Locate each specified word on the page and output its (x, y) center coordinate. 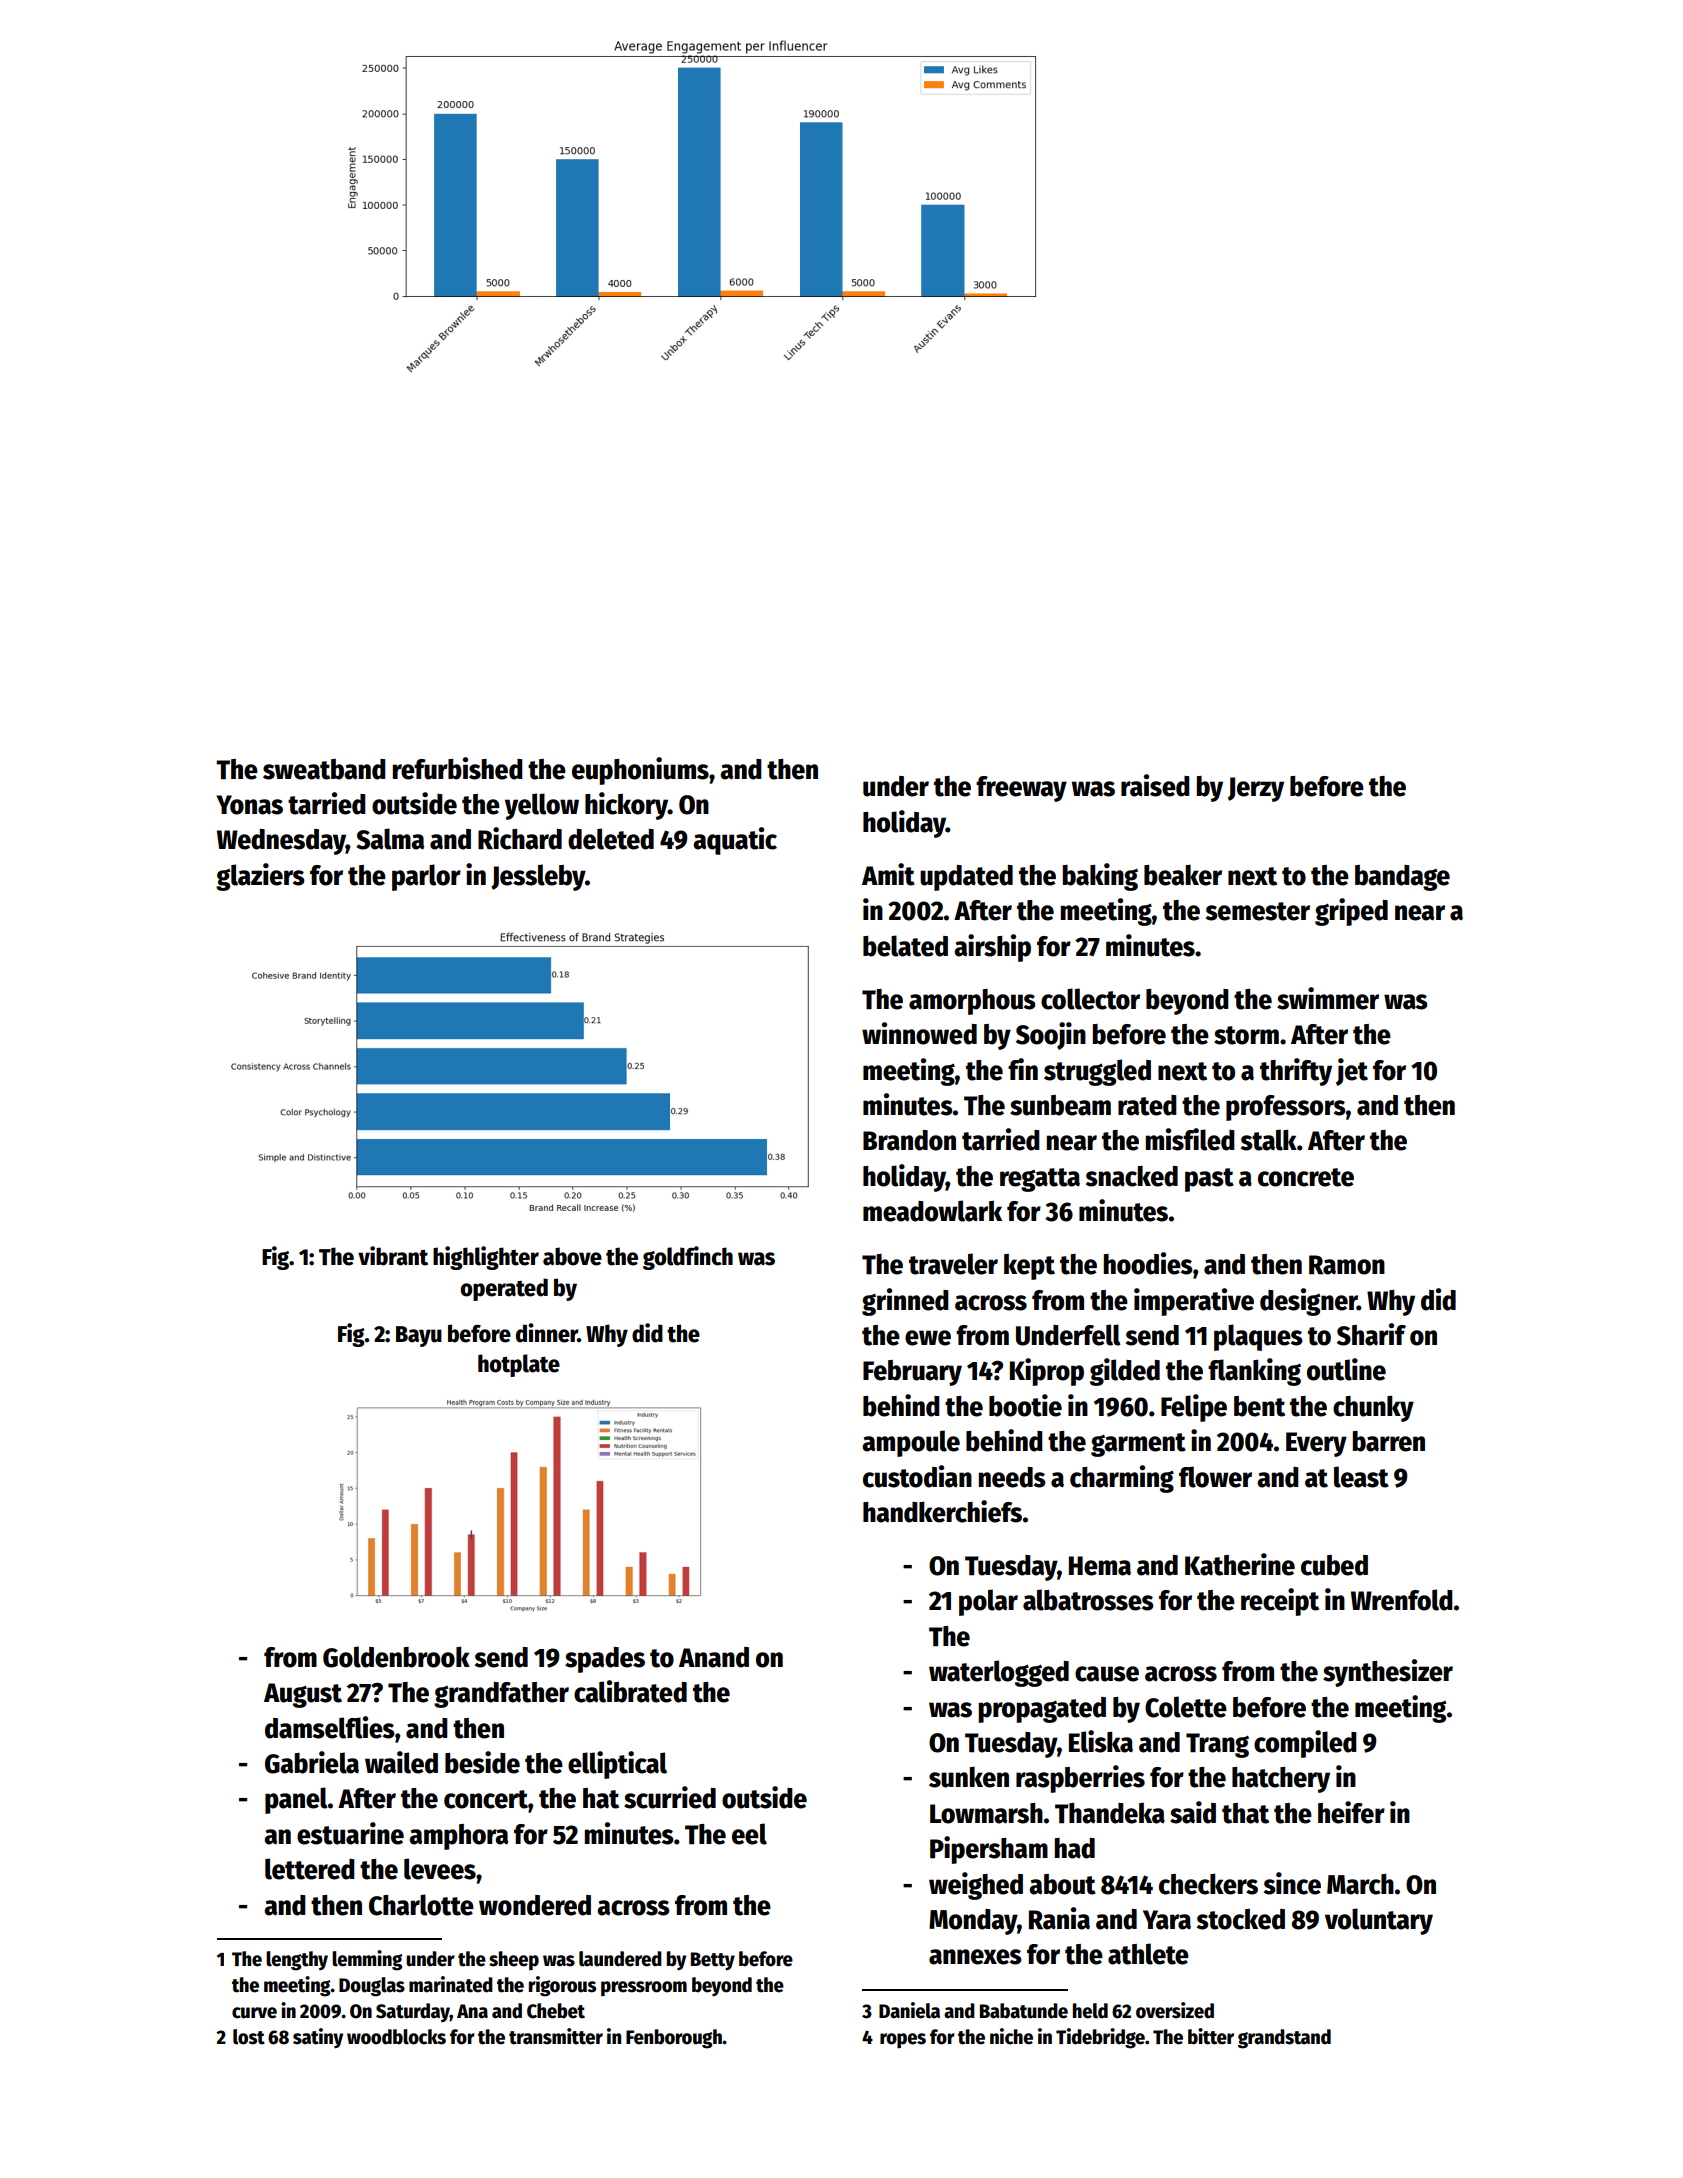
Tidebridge (1100, 2038)
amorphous (972, 1002)
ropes (903, 2040)
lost (249, 2037)
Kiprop (1047, 1372)
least (1361, 1477)
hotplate (519, 1365)
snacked (1132, 1176)
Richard (520, 838)
